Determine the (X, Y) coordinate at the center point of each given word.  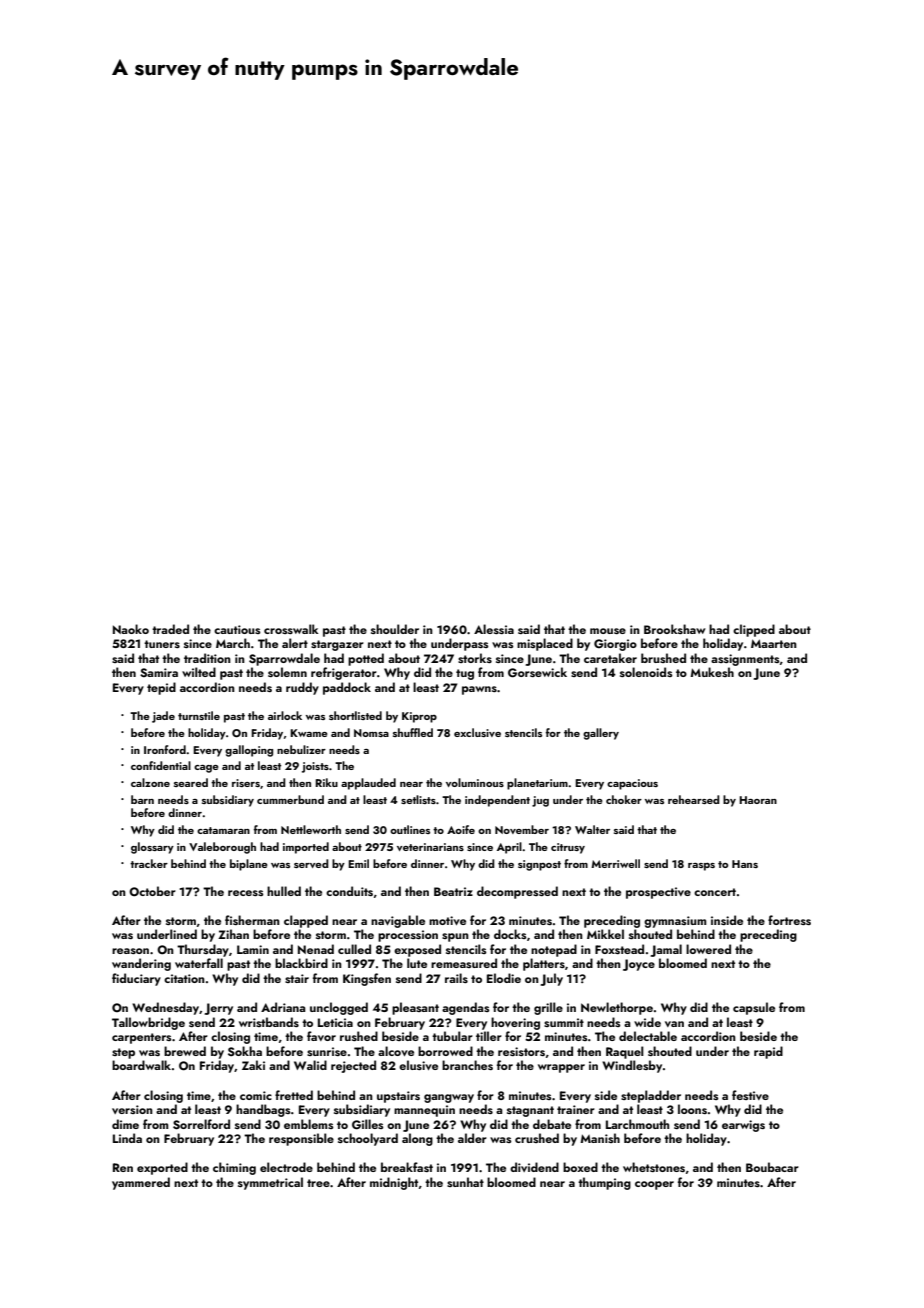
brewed (185, 1051)
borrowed (445, 1051)
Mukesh (712, 672)
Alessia (494, 629)
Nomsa (371, 733)
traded (170, 629)
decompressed (517, 892)
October (152, 891)
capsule (754, 1008)
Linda (127, 1138)
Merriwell (615, 863)
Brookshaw (675, 629)
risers (246, 783)
